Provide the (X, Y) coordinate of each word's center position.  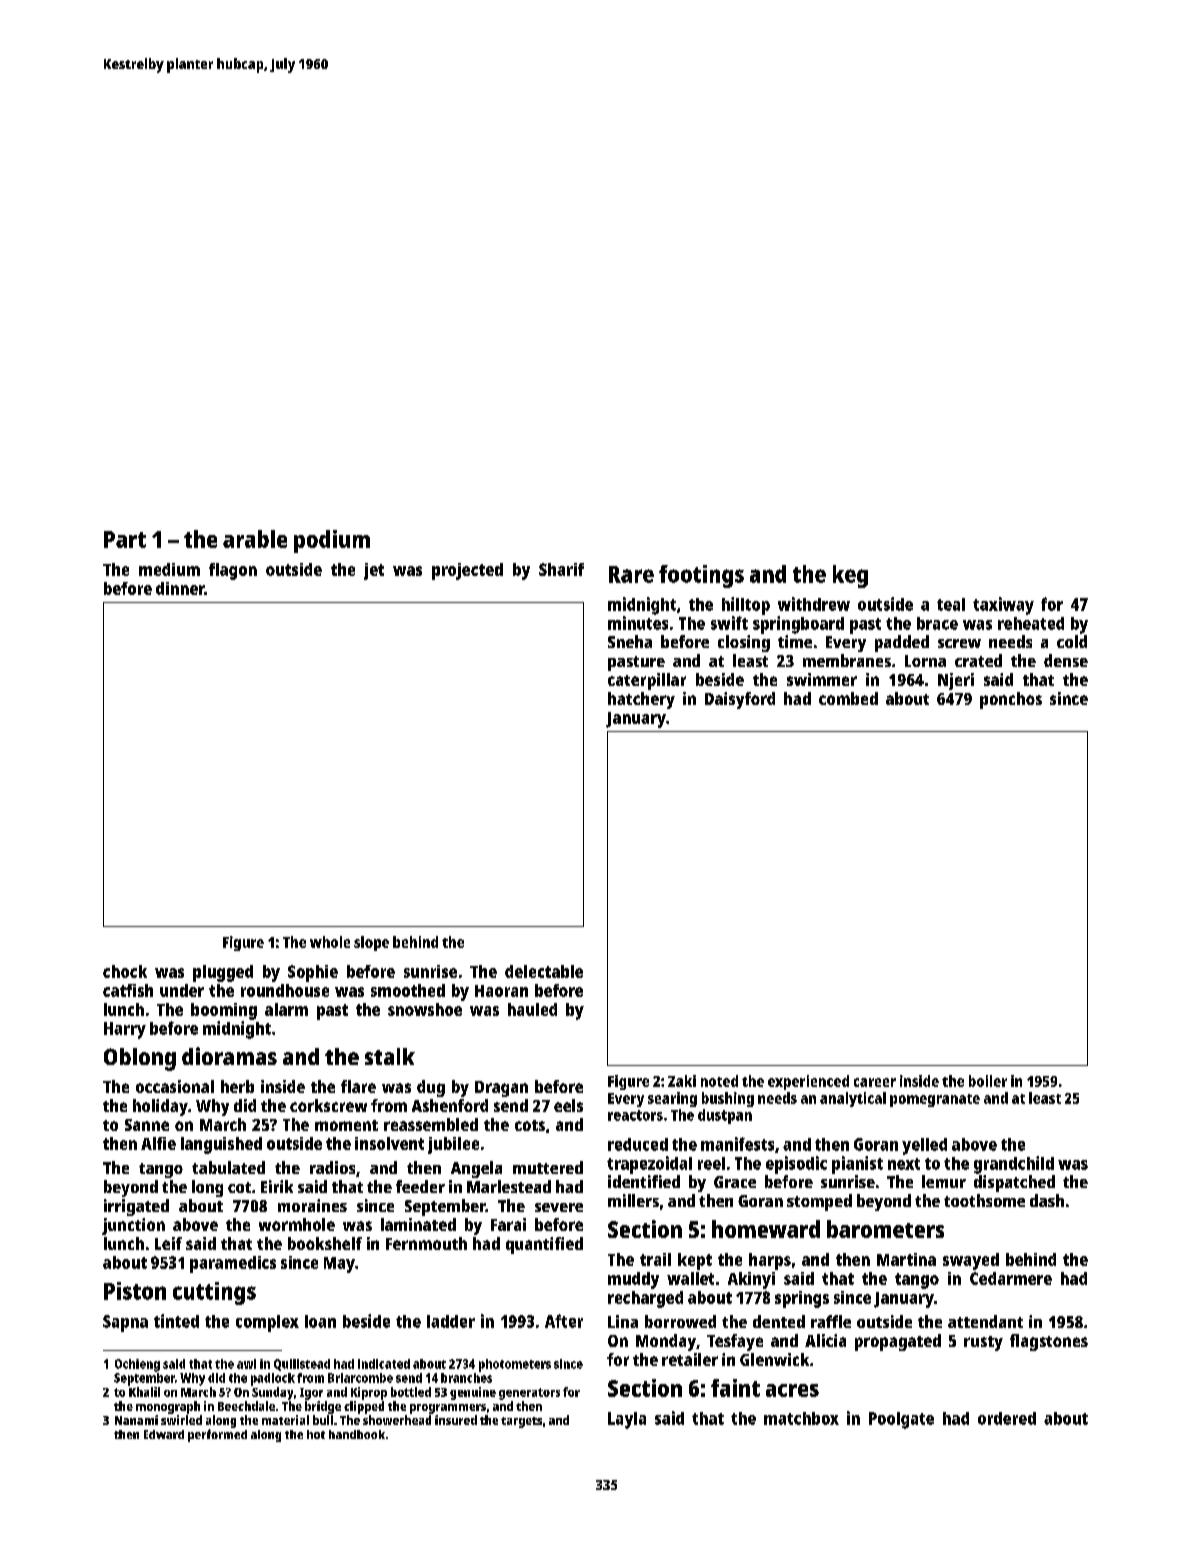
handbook (357, 1434)
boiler (988, 1081)
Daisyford (740, 700)
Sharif (561, 569)
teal (951, 604)
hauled (532, 1009)
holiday (160, 1107)
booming (224, 1011)
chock (125, 971)
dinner (180, 588)
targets (521, 1422)
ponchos (1011, 700)
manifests (737, 1144)
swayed (971, 1261)
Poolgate (901, 1420)
